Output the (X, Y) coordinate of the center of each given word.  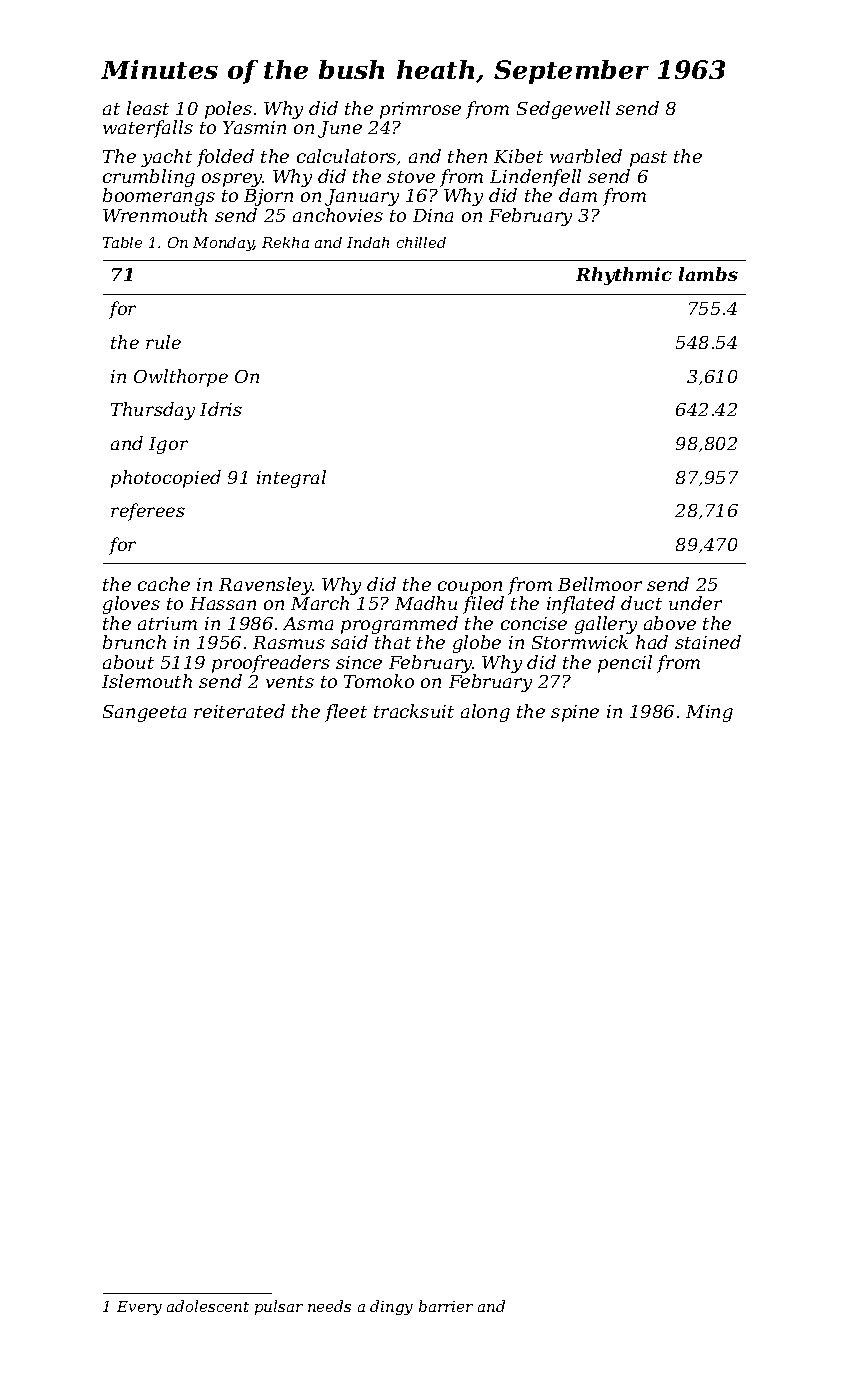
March (320, 603)
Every (139, 1308)
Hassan (223, 603)
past (648, 159)
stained (708, 642)
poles (228, 110)
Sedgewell (563, 110)
